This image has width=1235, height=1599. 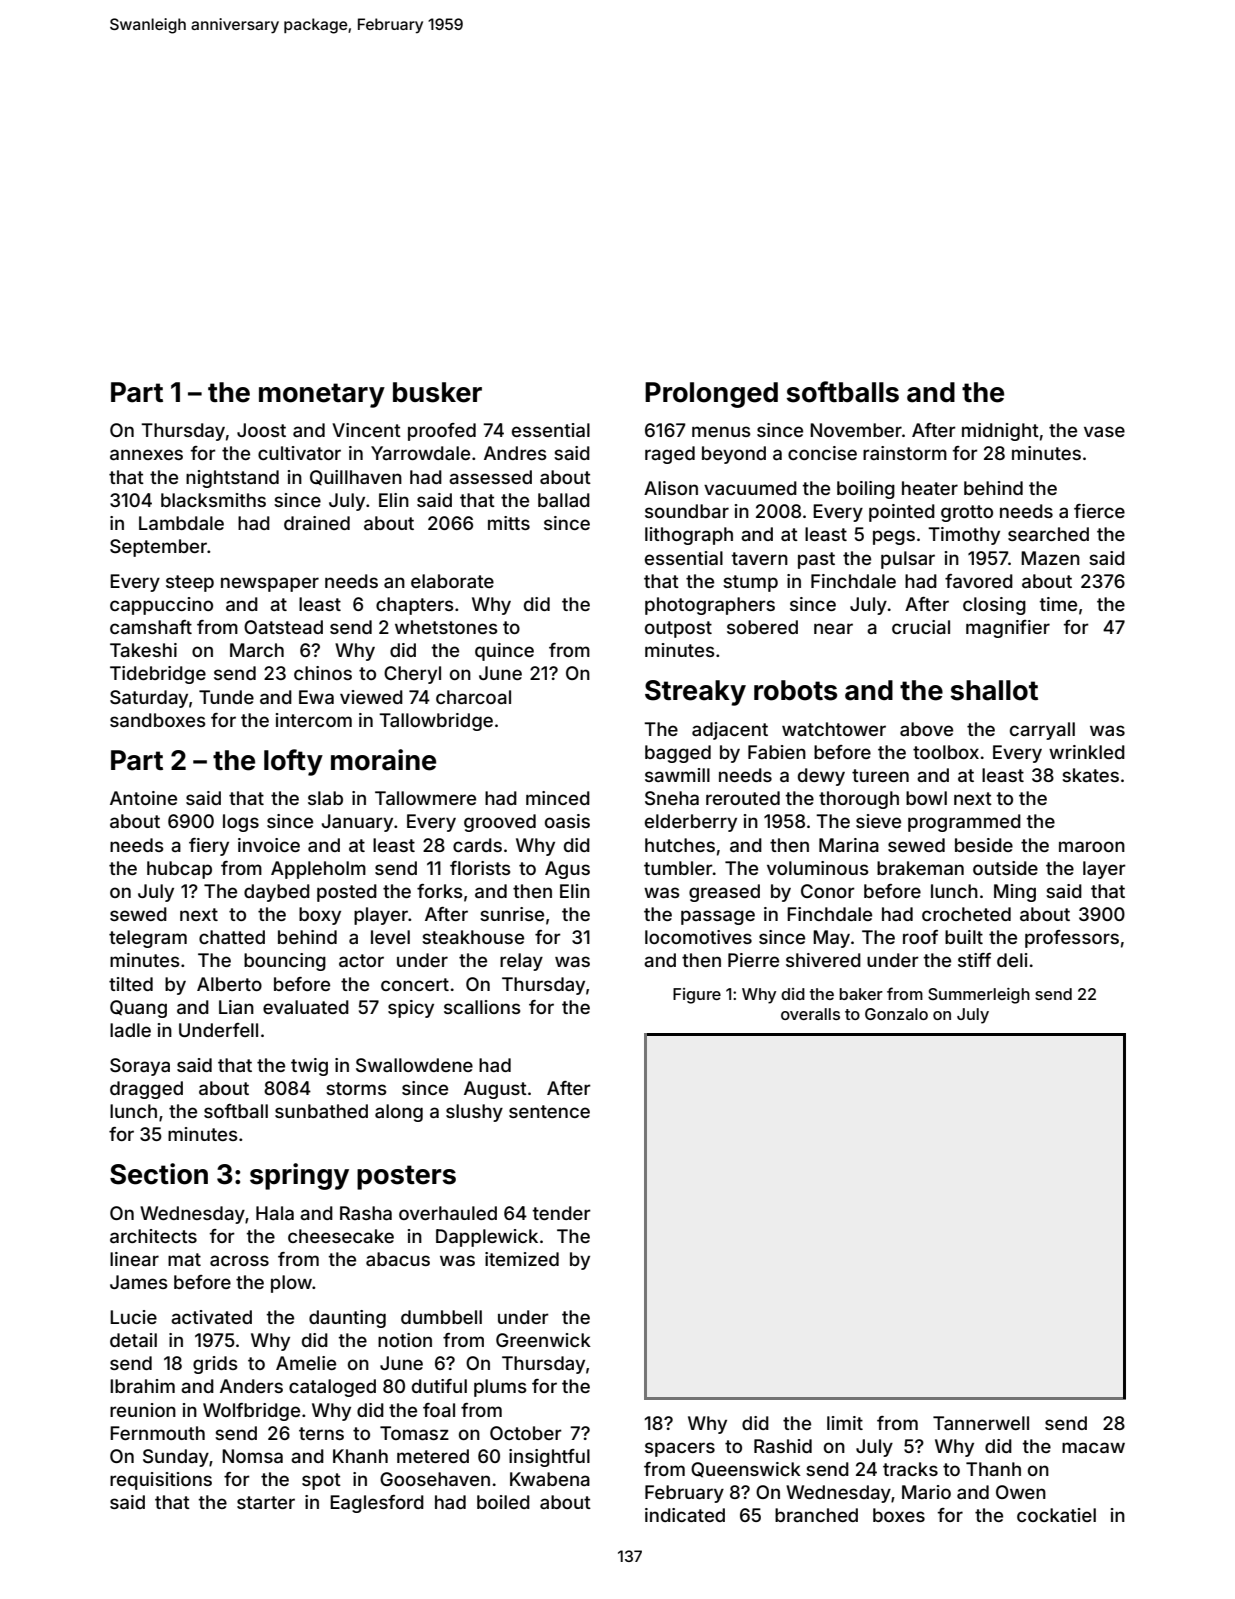 I want to click on midnight, so click(x=1000, y=432).
